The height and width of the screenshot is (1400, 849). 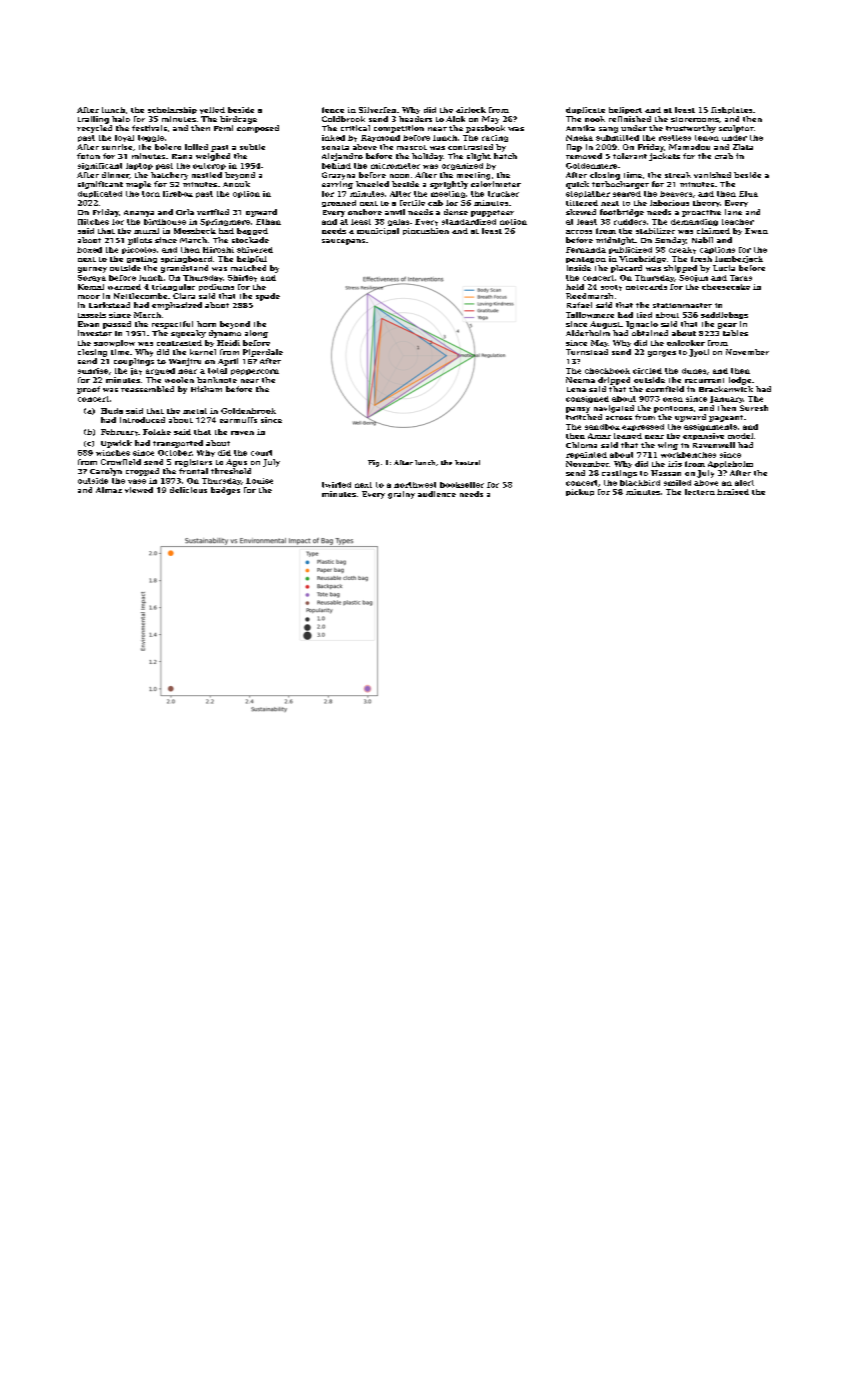 What do you see at coordinates (225, 491) in the screenshot?
I see `badges` at bounding box center [225, 491].
